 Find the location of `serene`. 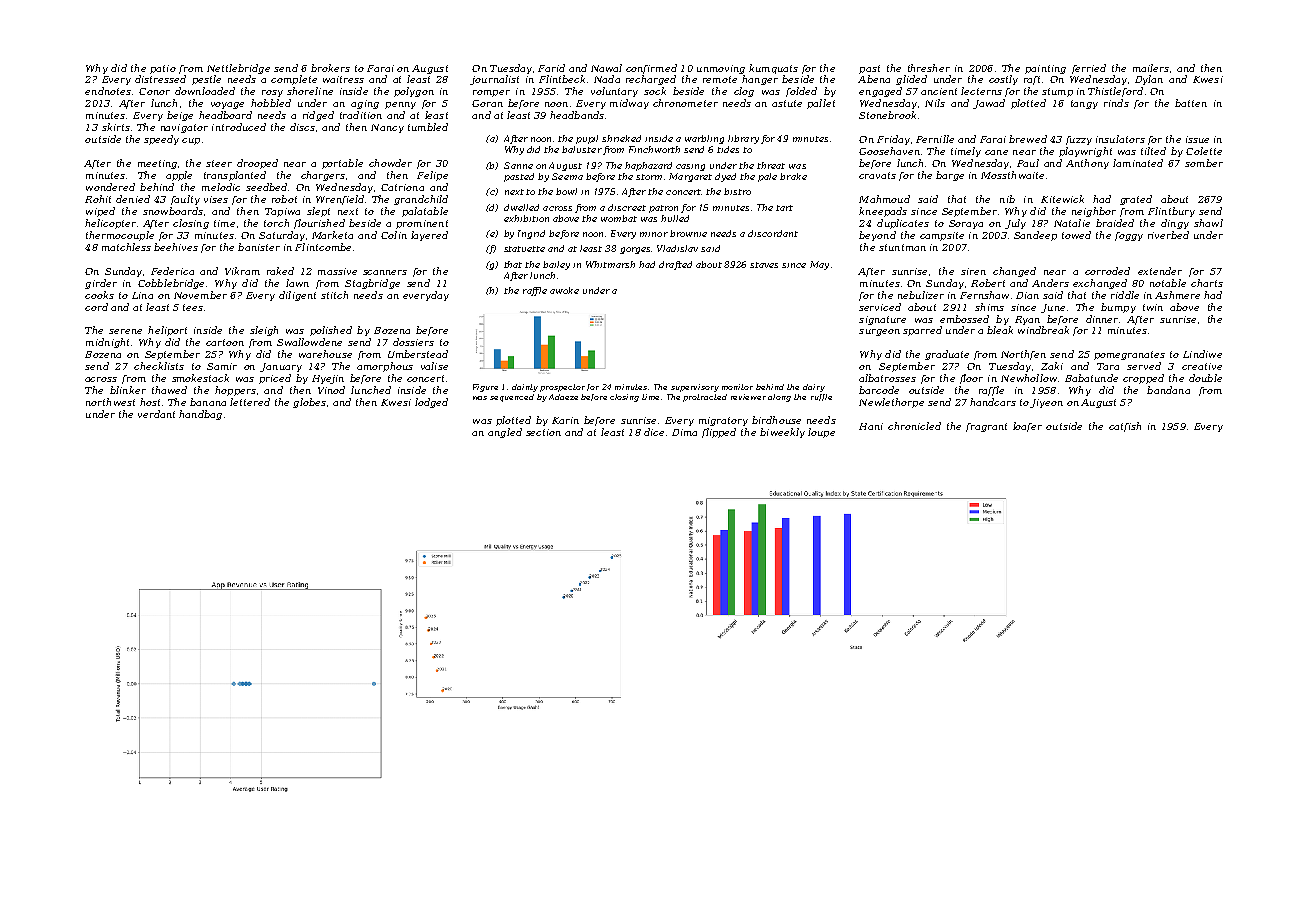

serene is located at coordinates (125, 331).
